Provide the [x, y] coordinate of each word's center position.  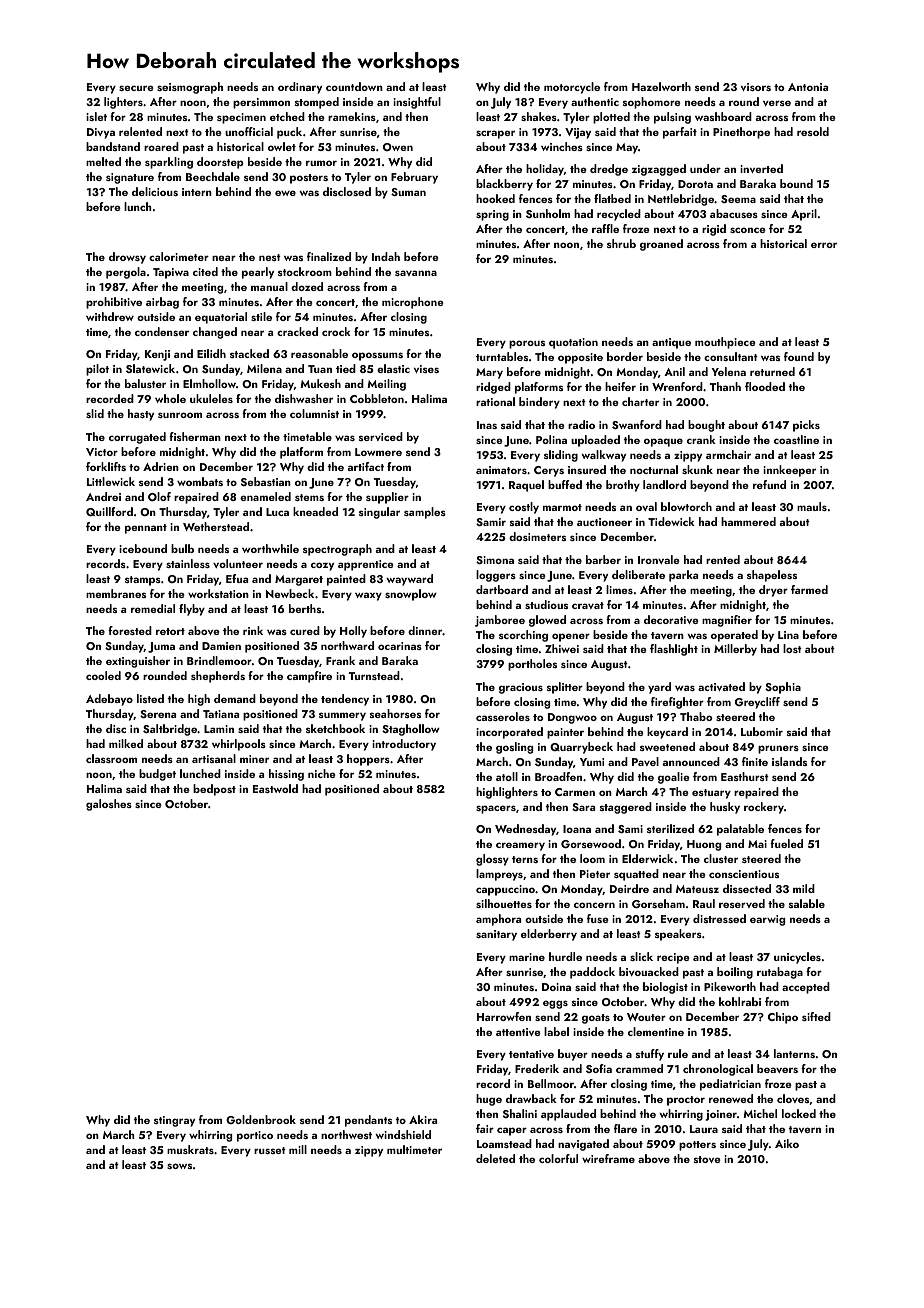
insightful [417, 103]
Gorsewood [591, 843]
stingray [174, 1121]
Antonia [808, 87]
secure [136, 88]
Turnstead [374, 675]
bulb [182, 548]
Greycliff [757, 703]
